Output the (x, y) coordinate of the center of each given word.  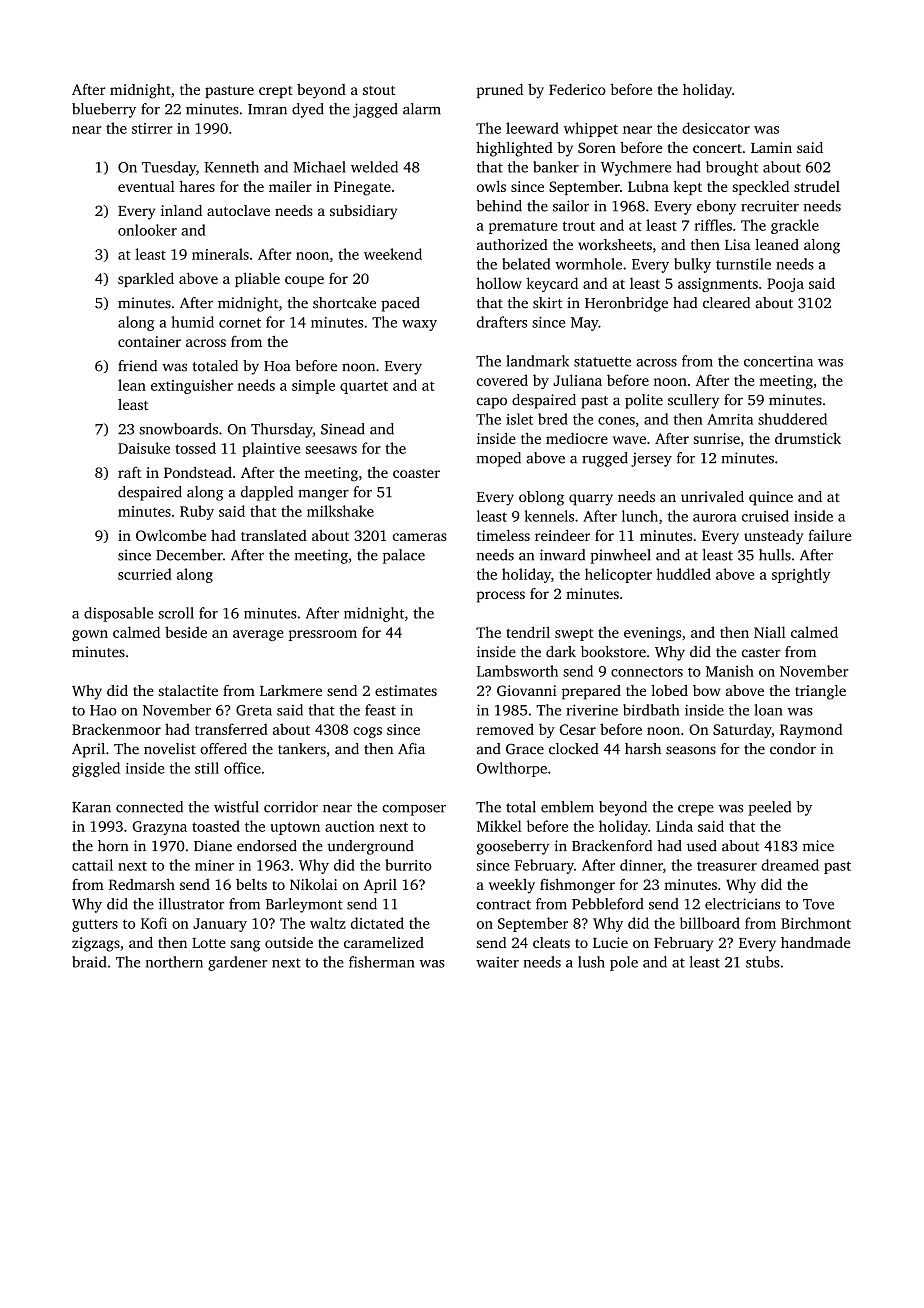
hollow (499, 283)
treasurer (727, 866)
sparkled (146, 279)
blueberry (104, 110)
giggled (96, 769)
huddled (684, 574)
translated (274, 535)
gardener (238, 963)
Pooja (785, 285)
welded (374, 167)
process (501, 597)
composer (414, 810)
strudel (817, 186)
